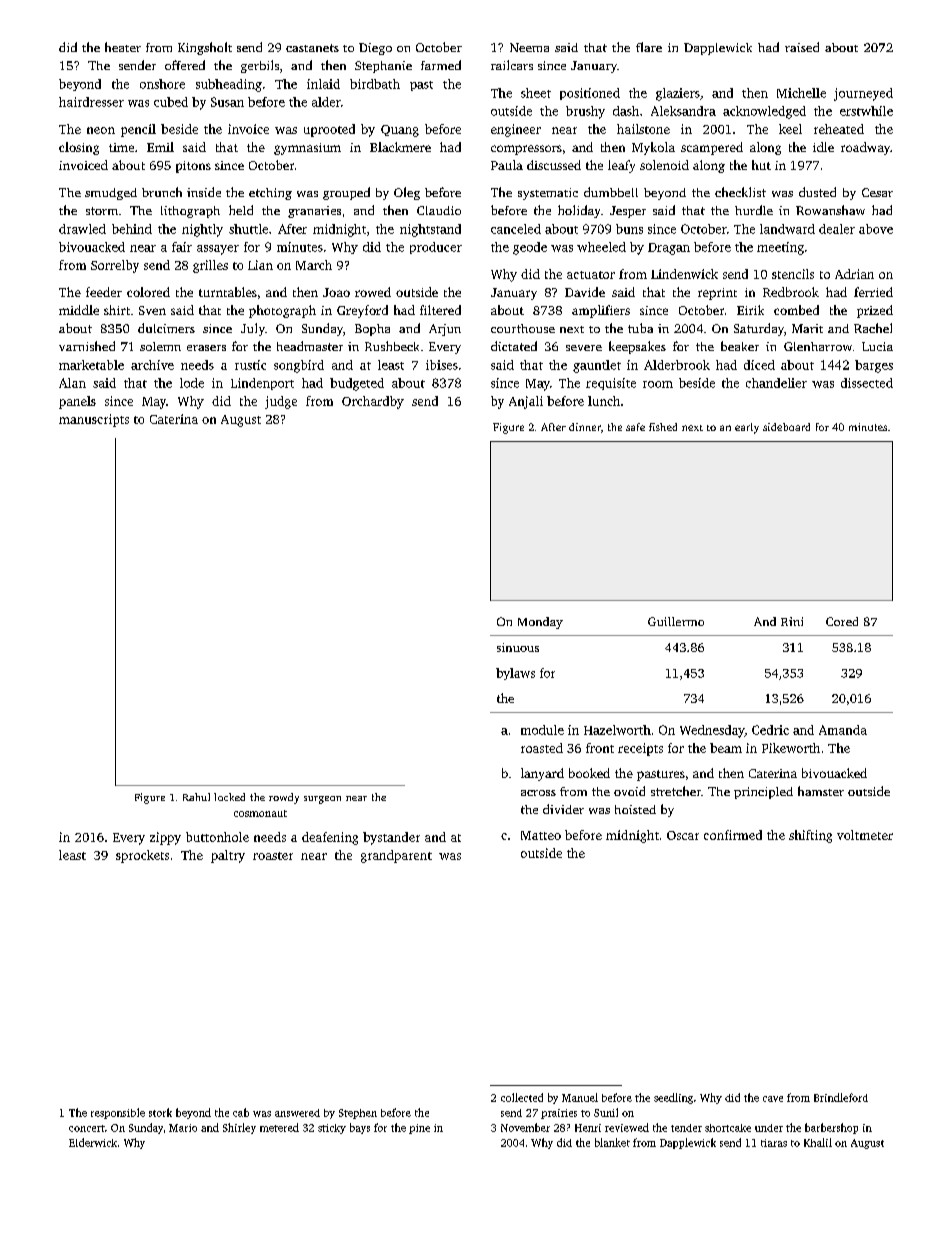 The width and height of the screenshot is (952, 1233). I want to click on across, so click(538, 793).
